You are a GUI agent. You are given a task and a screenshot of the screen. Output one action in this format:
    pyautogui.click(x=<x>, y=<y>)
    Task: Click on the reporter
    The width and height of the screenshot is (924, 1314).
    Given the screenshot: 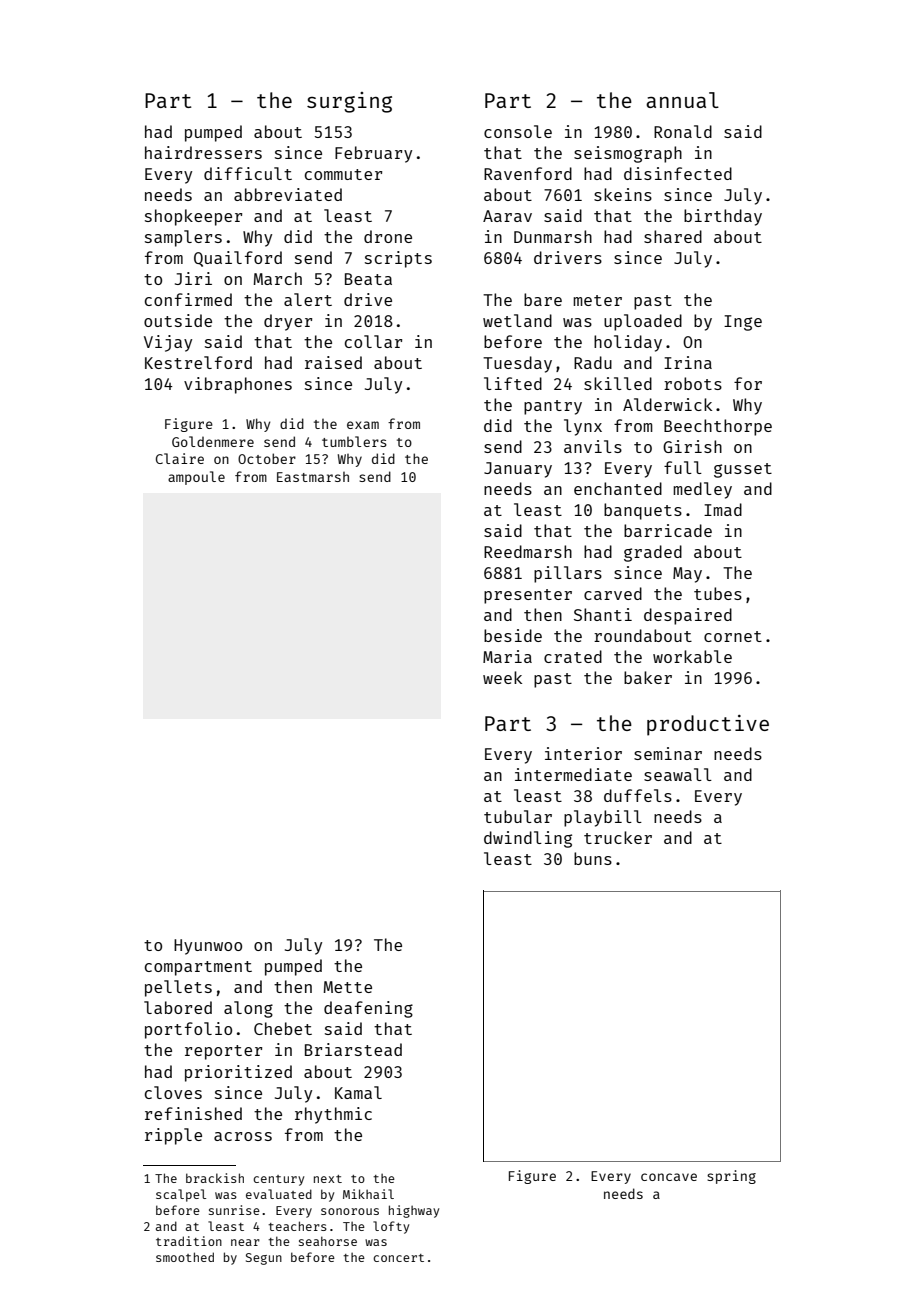 What is the action you would take?
    pyautogui.click(x=223, y=1052)
